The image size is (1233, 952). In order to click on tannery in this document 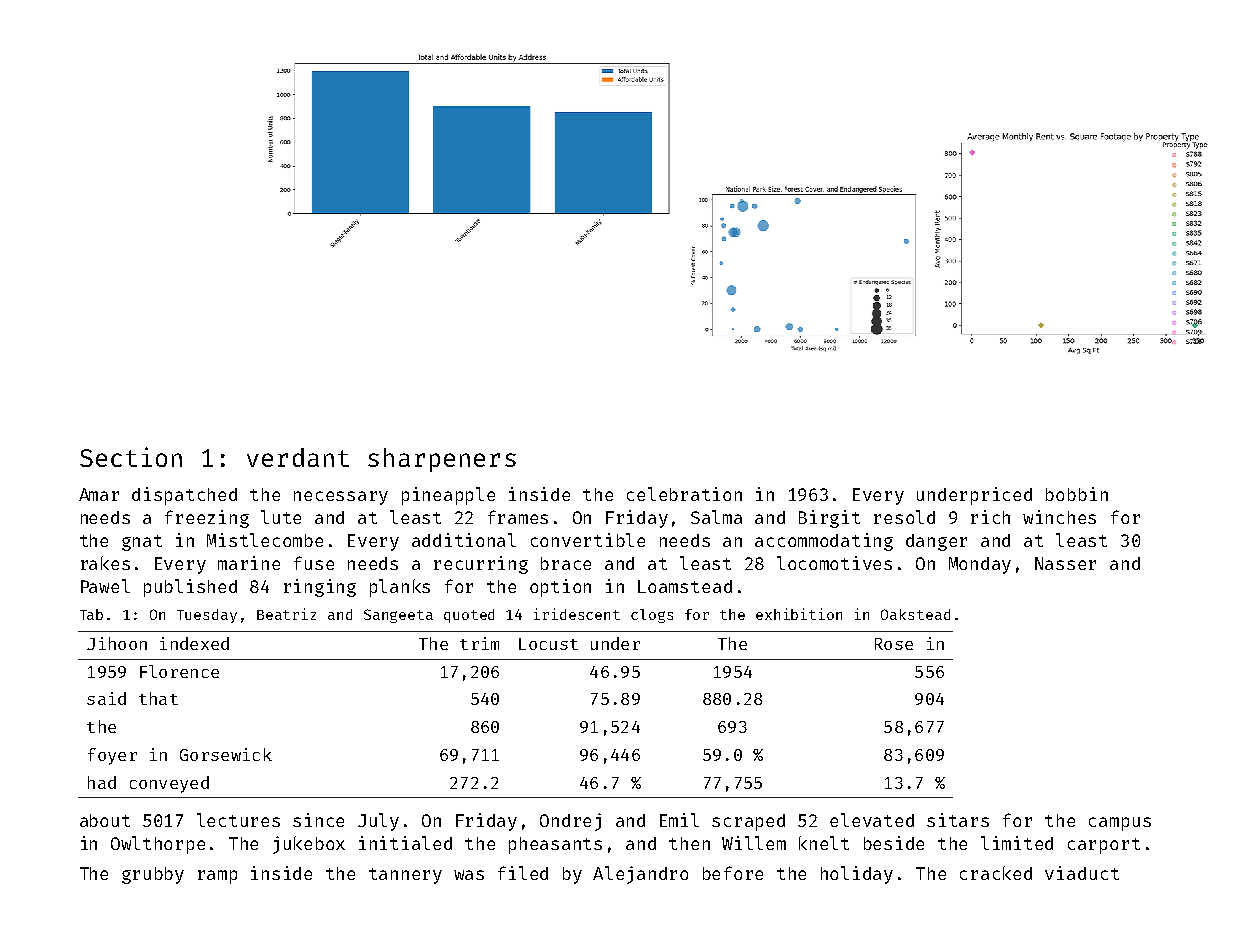, I will do `click(405, 876)`.
